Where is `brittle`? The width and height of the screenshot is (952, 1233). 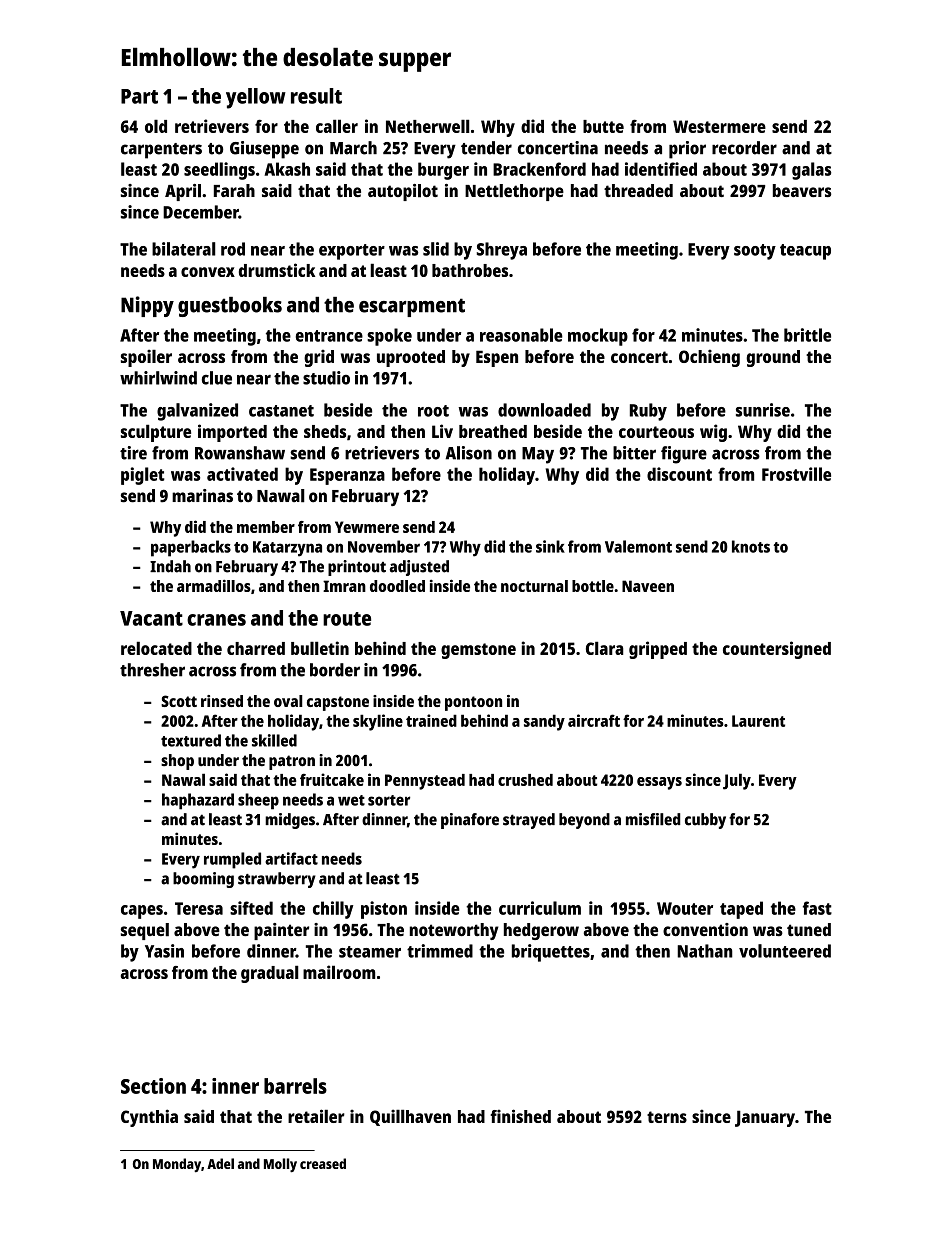
brittle is located at coordinates (807, 335).
